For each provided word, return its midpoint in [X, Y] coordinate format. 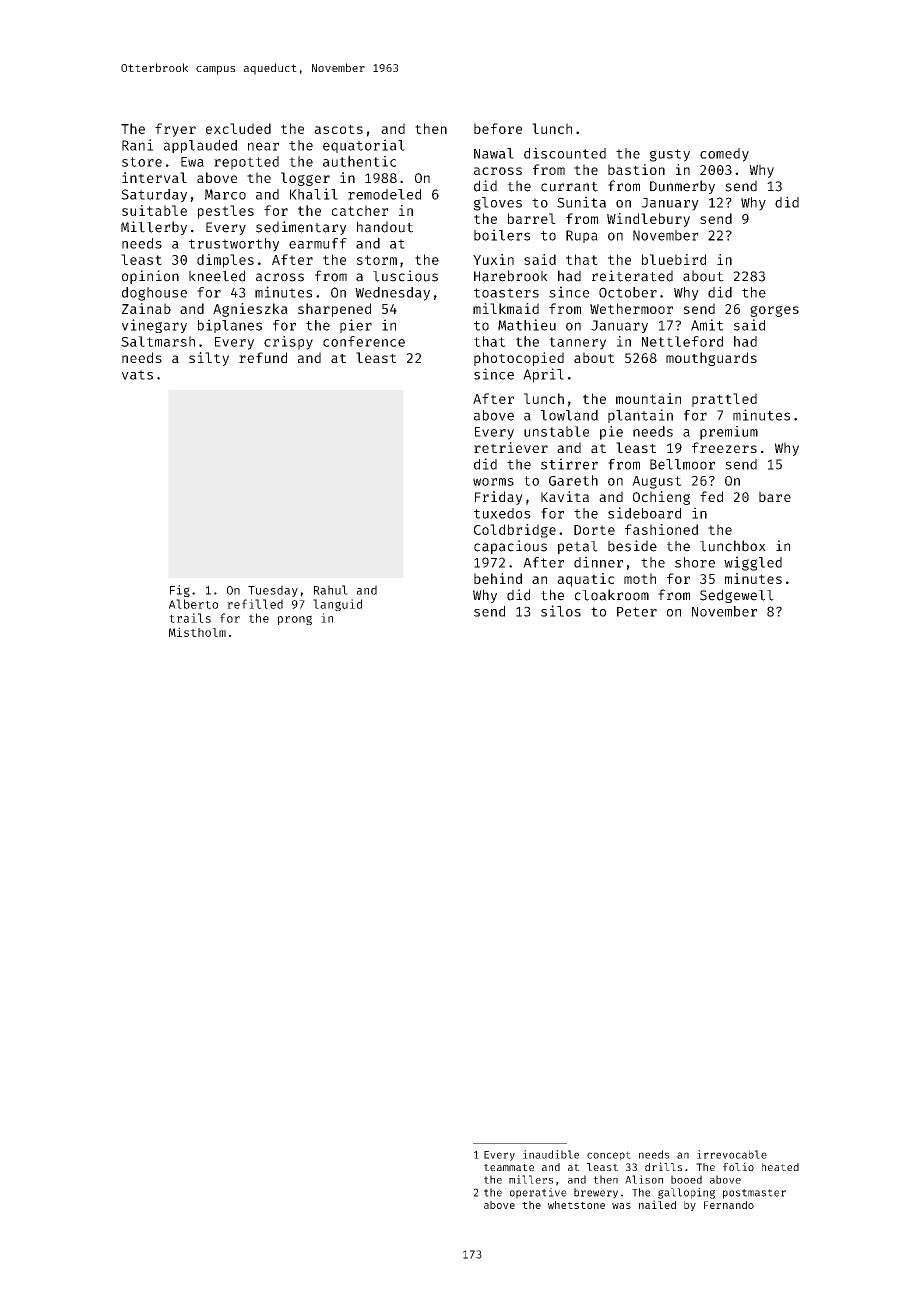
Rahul [331, 590]
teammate [509, 1167]
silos [561, 611]
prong [295, 620]
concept [609, 1156]
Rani [137, 145]
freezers [724, 447]
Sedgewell [737, 596]
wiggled [753, 563]
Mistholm [197, 632]
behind [498, 578]
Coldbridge [515, 531]
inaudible [551, 1154]
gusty [670, 155]
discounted [565, 153]
